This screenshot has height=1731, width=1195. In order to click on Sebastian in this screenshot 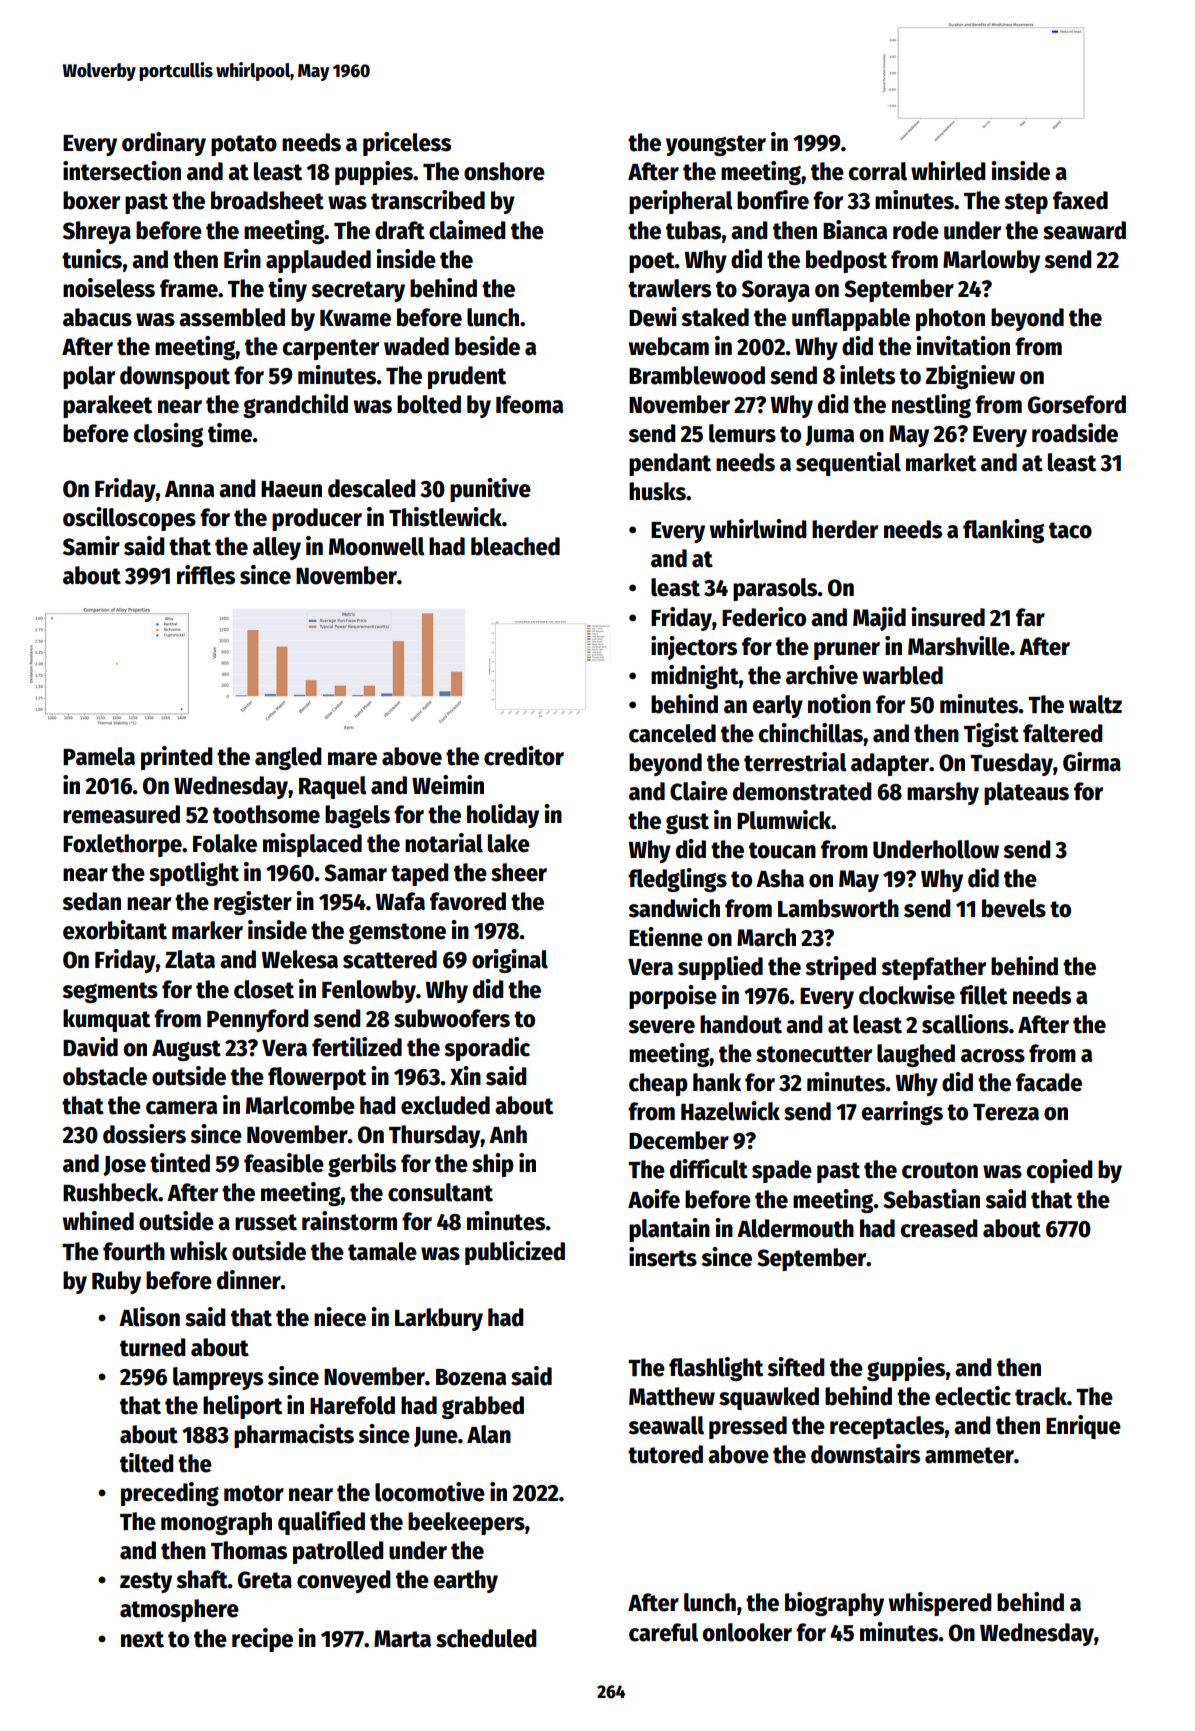, I will do `click(931, 1199)`.
